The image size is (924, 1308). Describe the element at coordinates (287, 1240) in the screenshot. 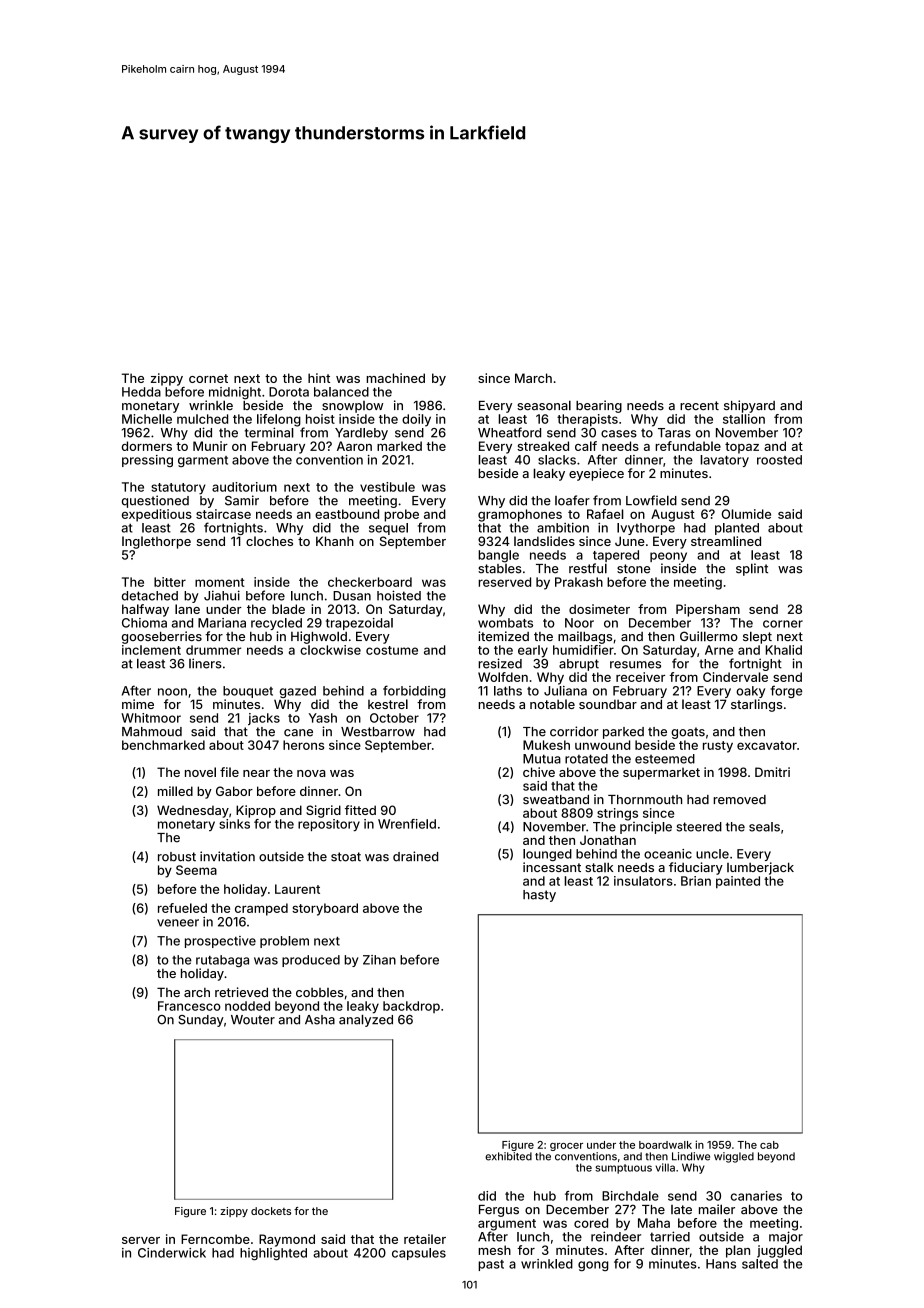

I see `Raymond` at that location.
